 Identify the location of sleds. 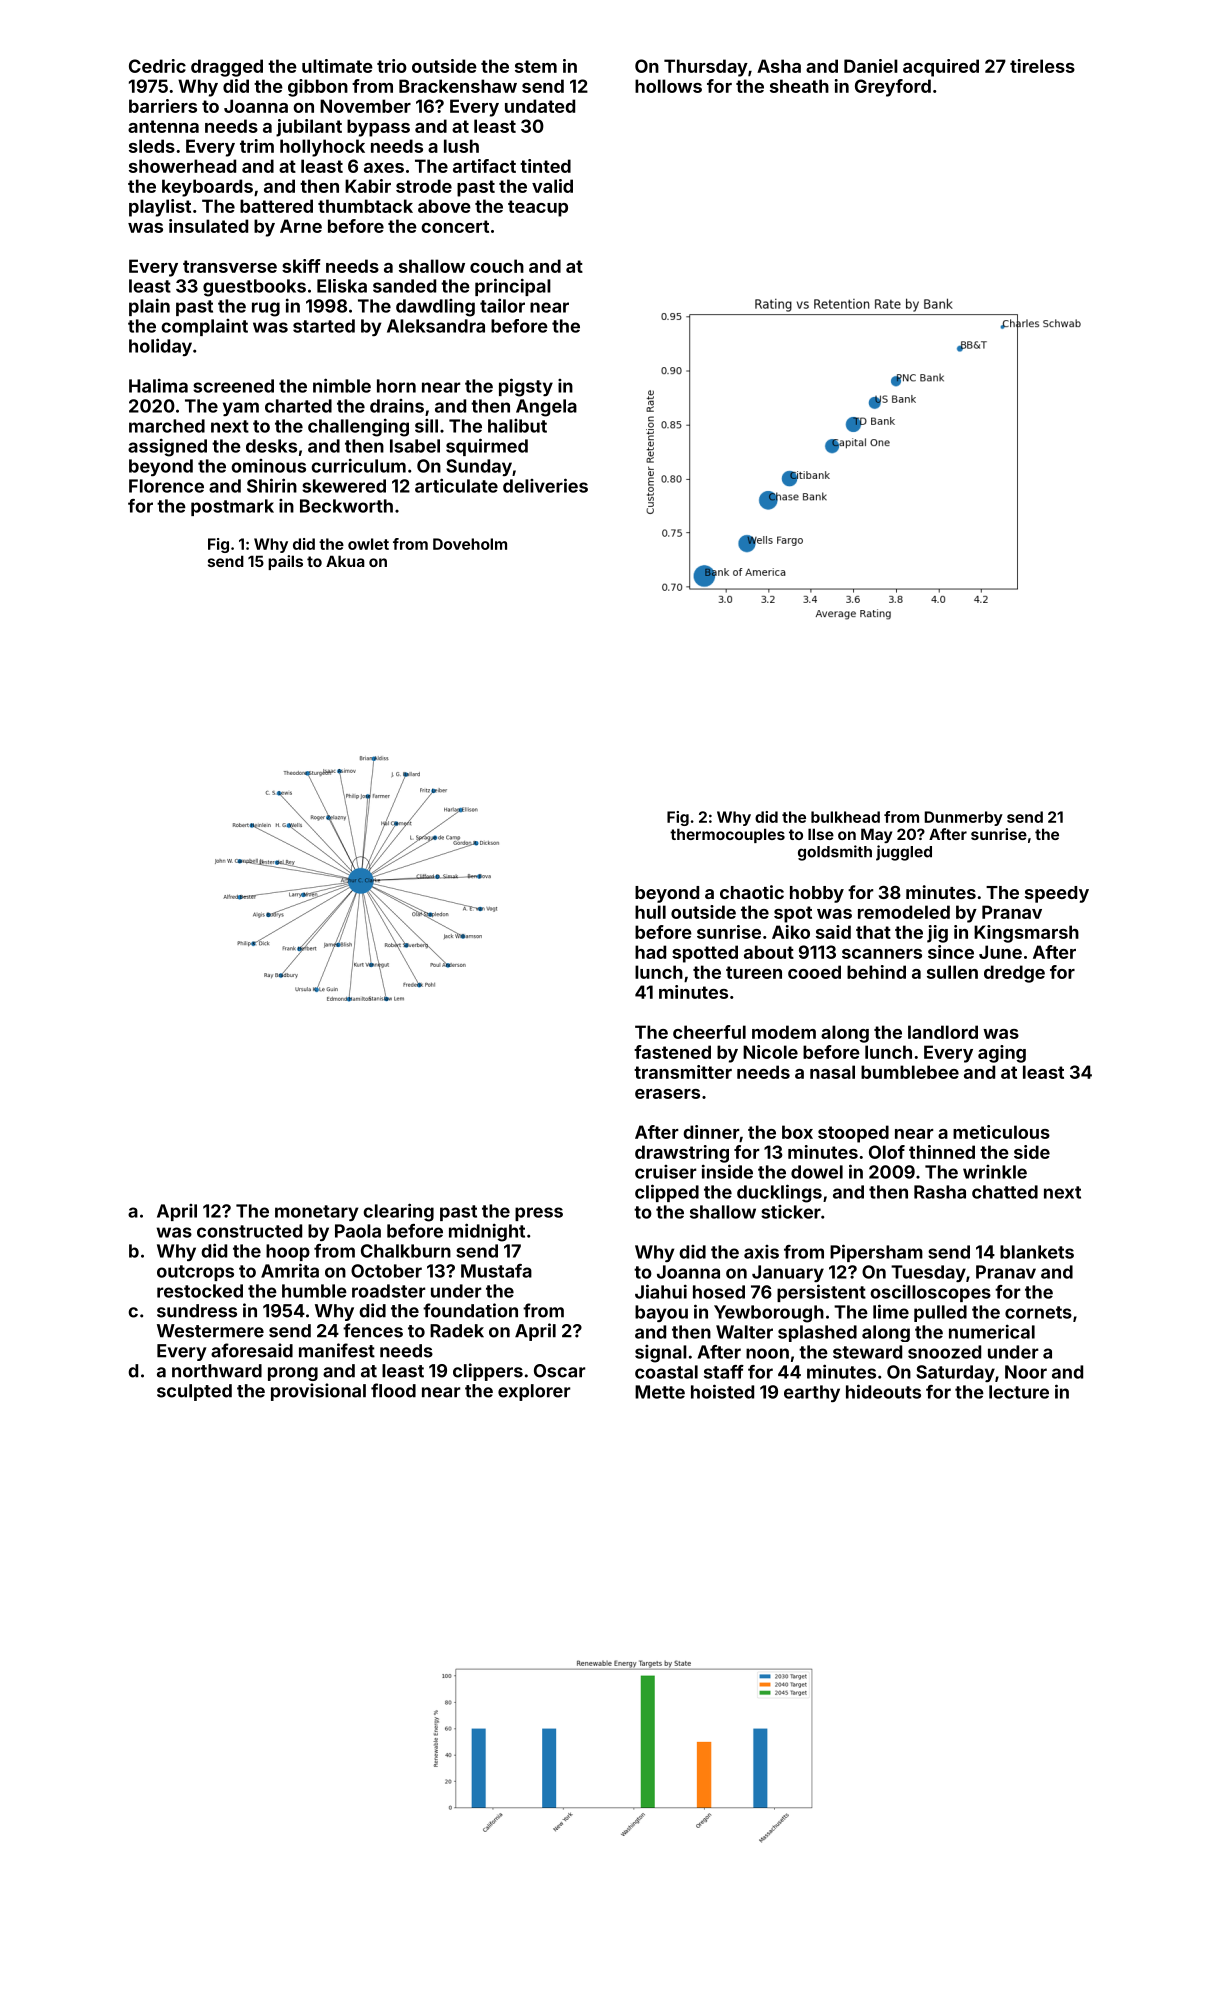
(152, 146).
